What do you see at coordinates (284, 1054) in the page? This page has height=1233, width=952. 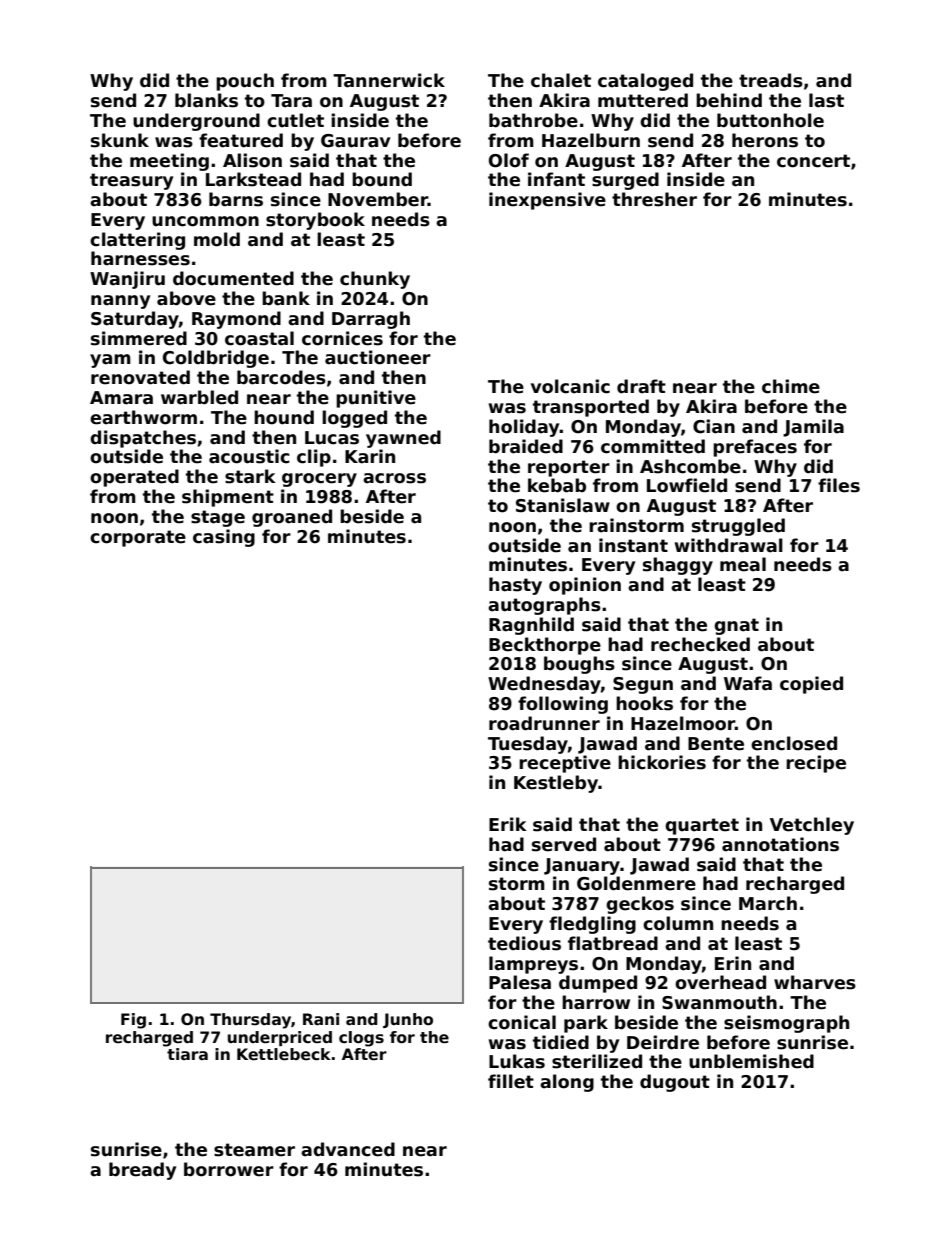 I see `Kettlebeck` at bounding box center [284, 1054].
